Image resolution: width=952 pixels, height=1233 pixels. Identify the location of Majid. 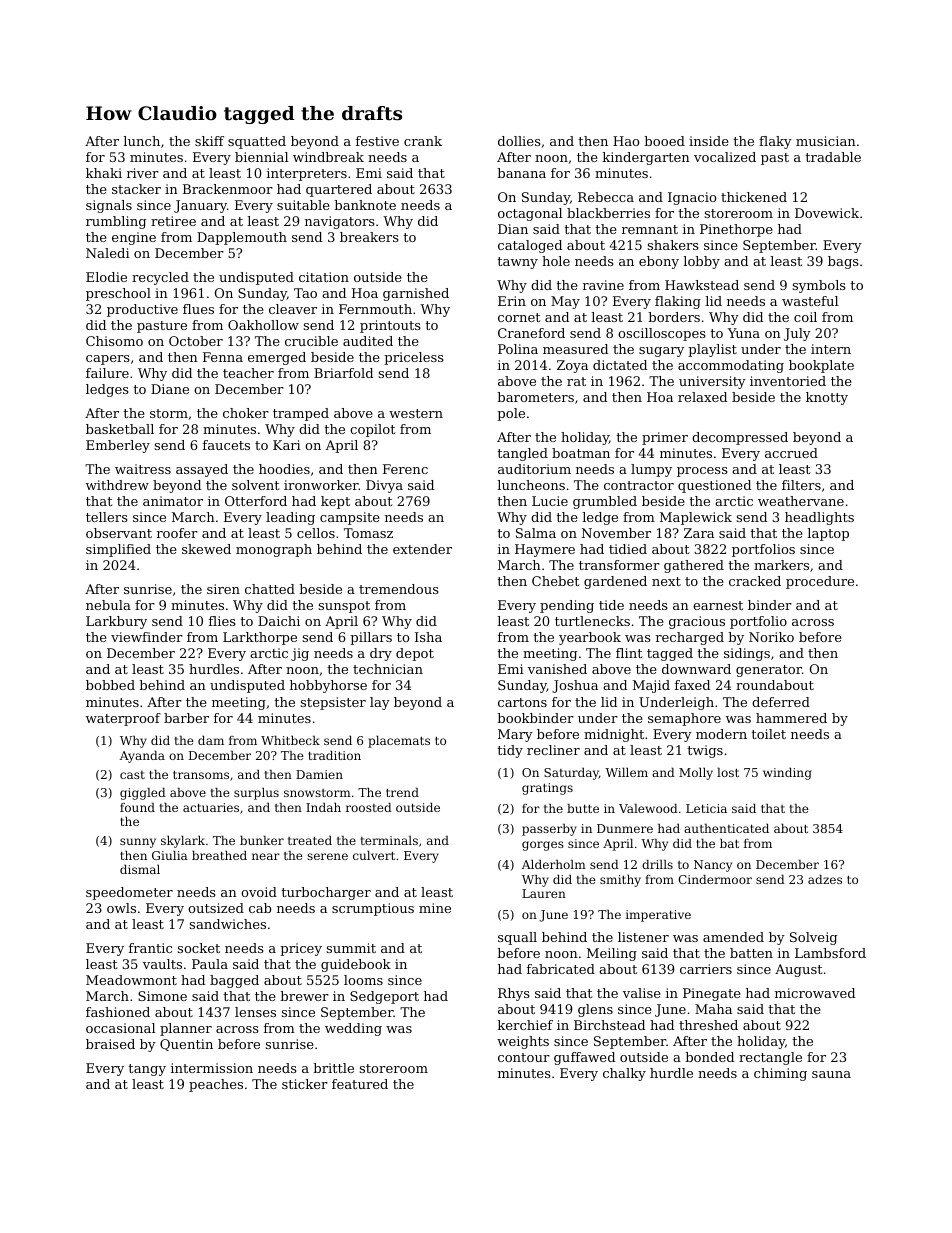
(651, 686).
